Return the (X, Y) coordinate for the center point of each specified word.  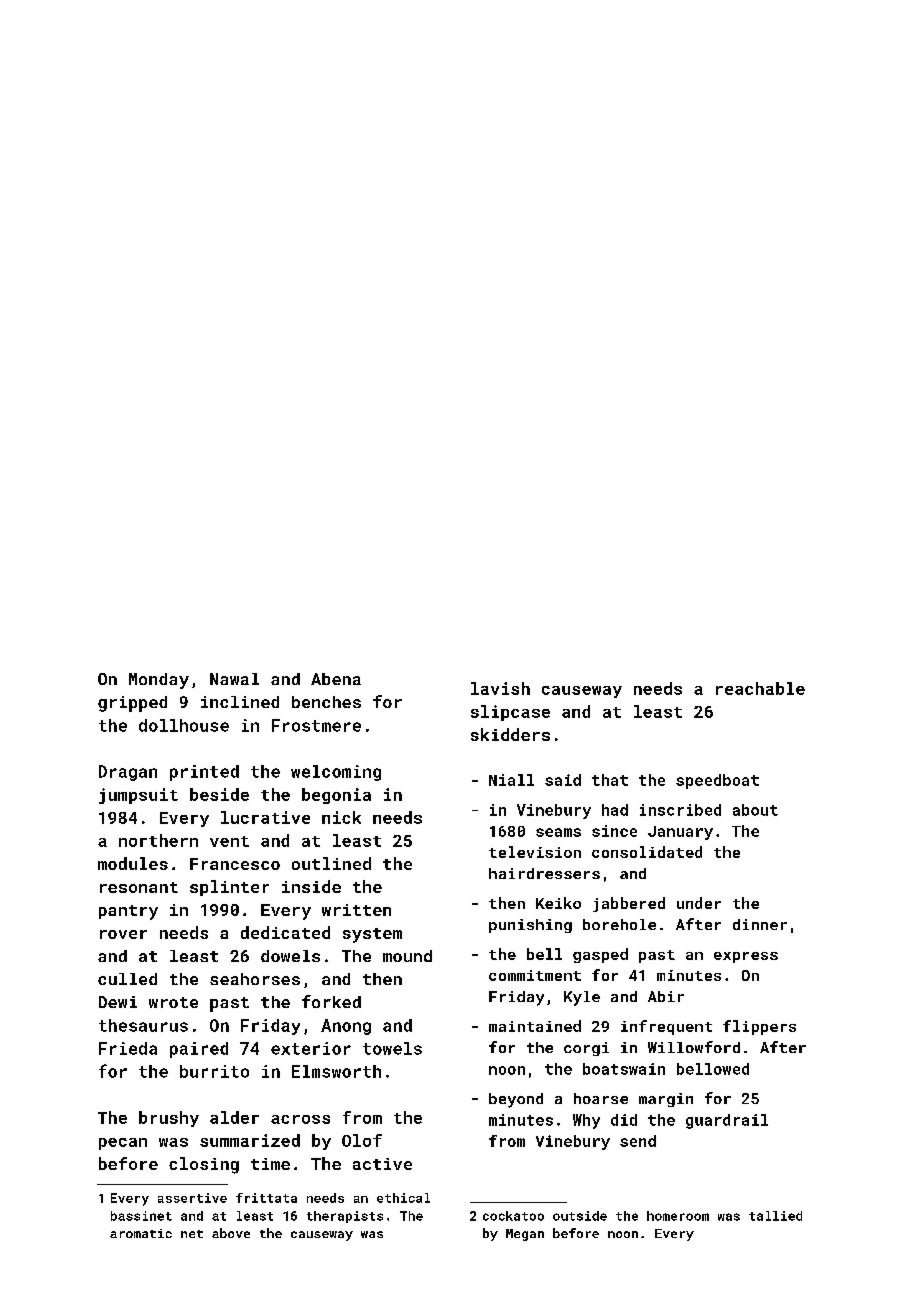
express (746, 957)
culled (127, 979)
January (680, 833)
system (372, 935)
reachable (760, 688)
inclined (240, 702)
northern (158, 840)
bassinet (141, 1216)
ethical (403, 1198)
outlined (331, 863)
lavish (500, 688)
